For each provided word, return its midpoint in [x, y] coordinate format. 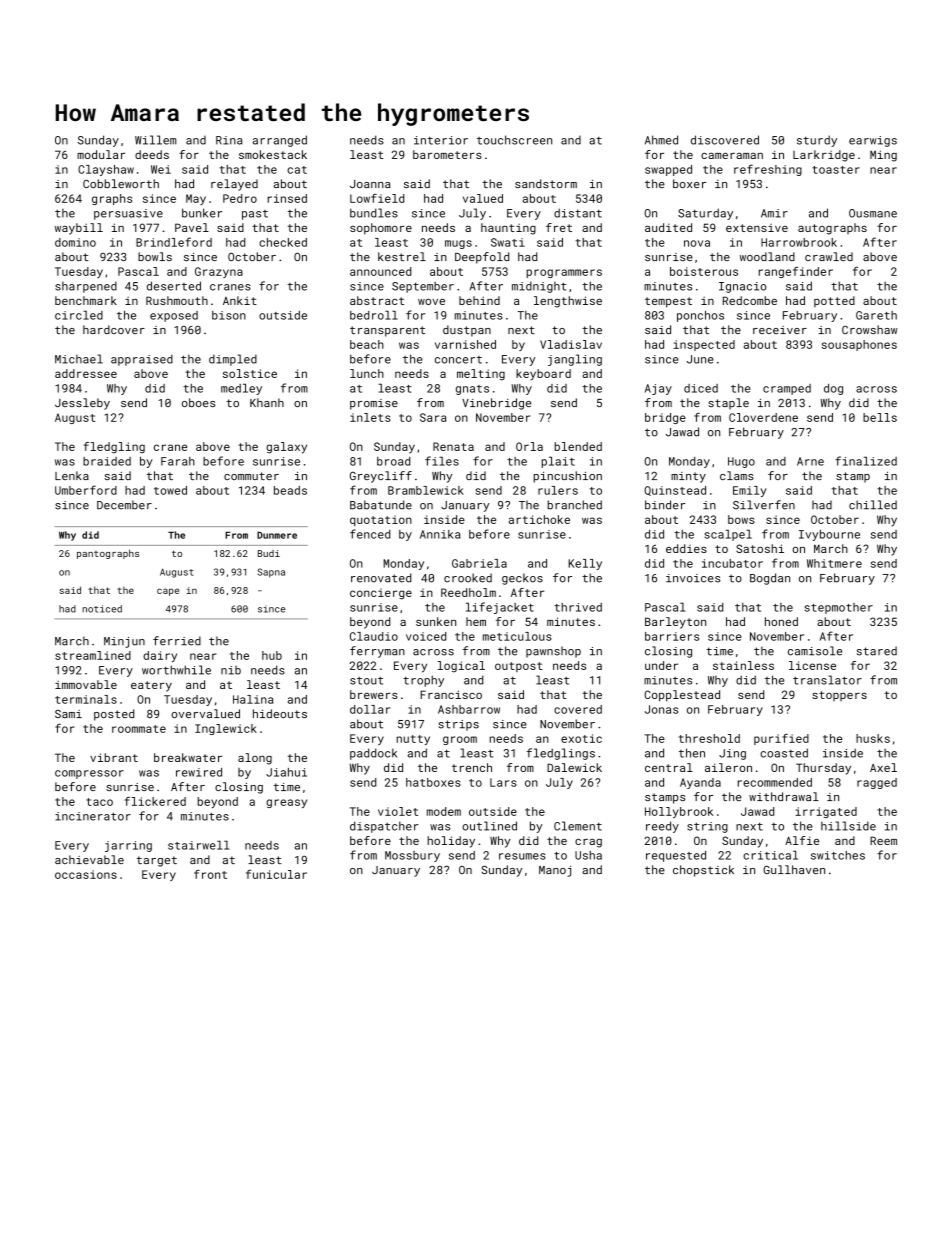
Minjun [124, 642]
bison [229, 315]
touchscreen [514, 140]
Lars [503, 782]
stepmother [839, 608]
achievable [89, 859]
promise [374, 404]
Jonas [661, 709]
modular [101, 154]
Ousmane [873, 213]
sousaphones [859, 345]
